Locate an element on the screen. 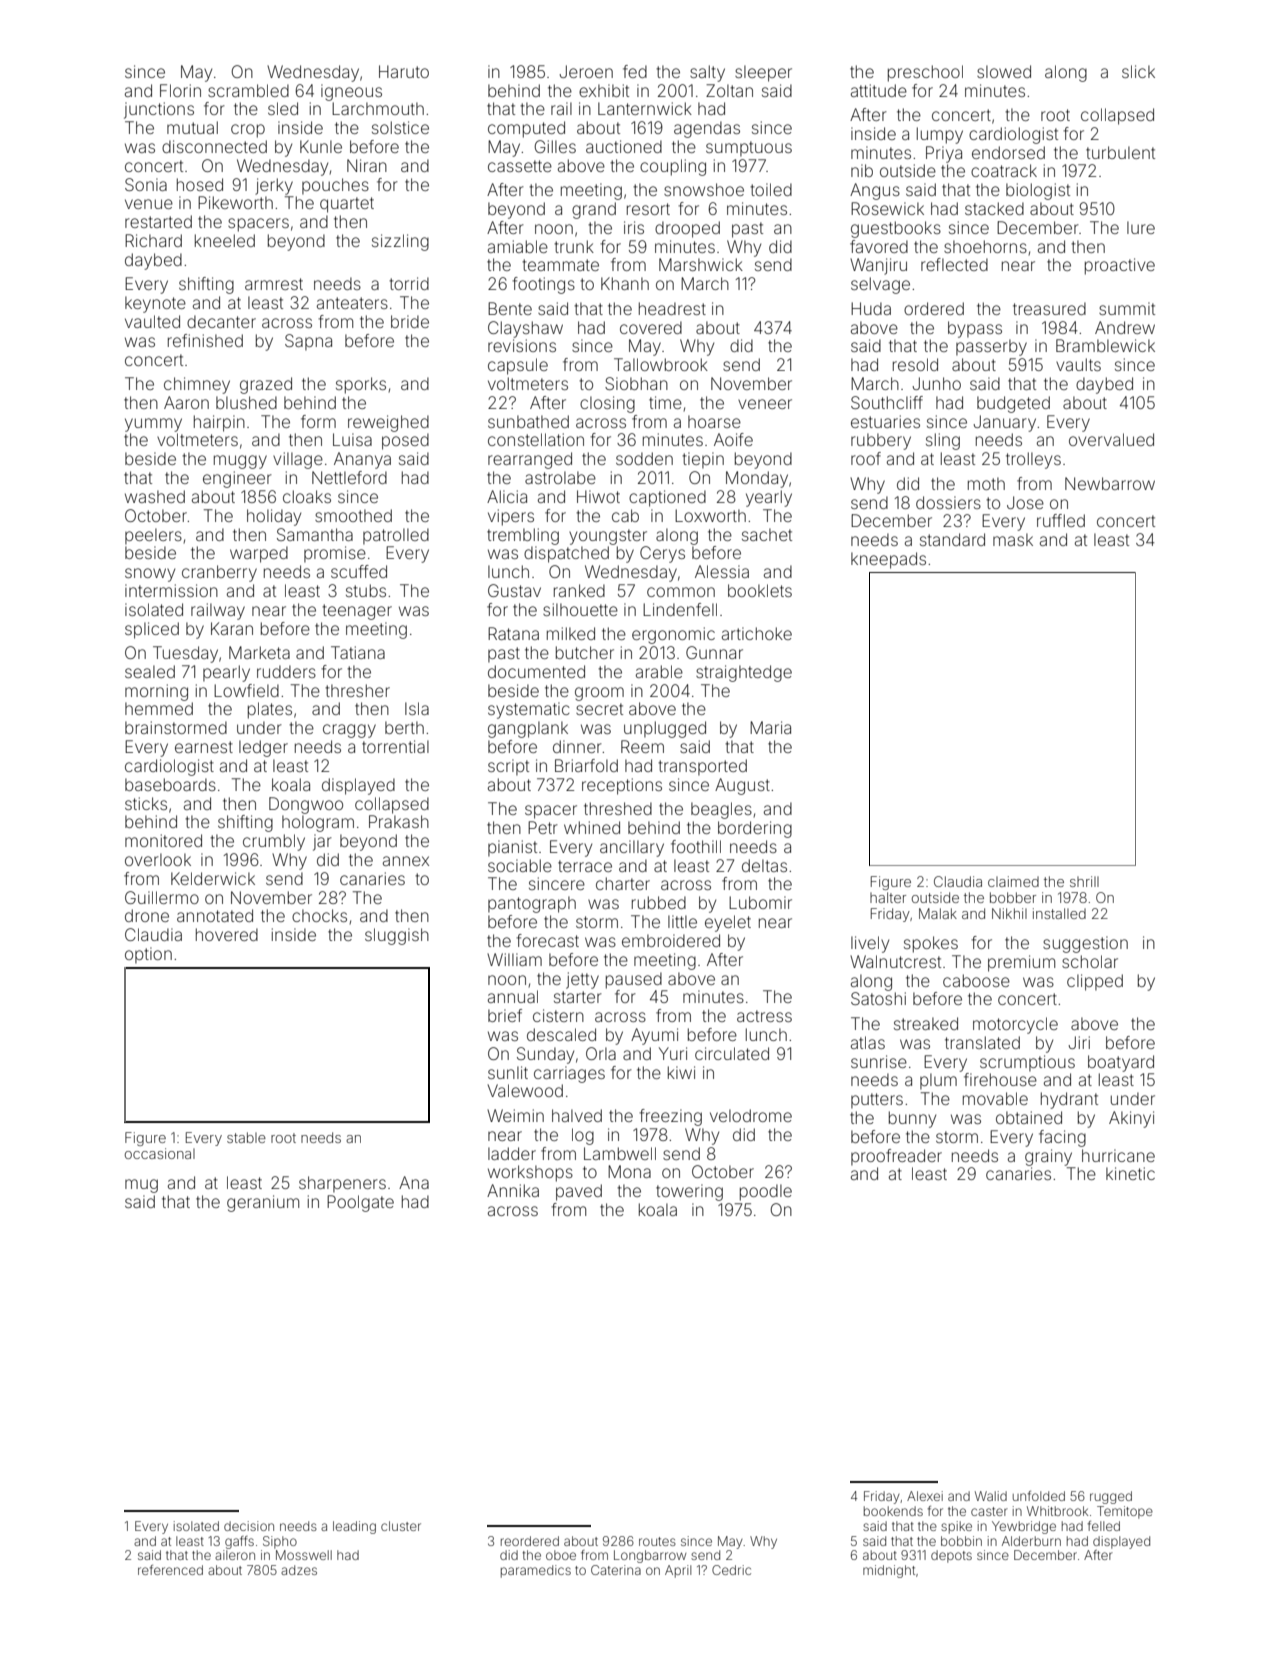 The image size is (1280, 1657). actress is located at coordinates (764, 1016).
